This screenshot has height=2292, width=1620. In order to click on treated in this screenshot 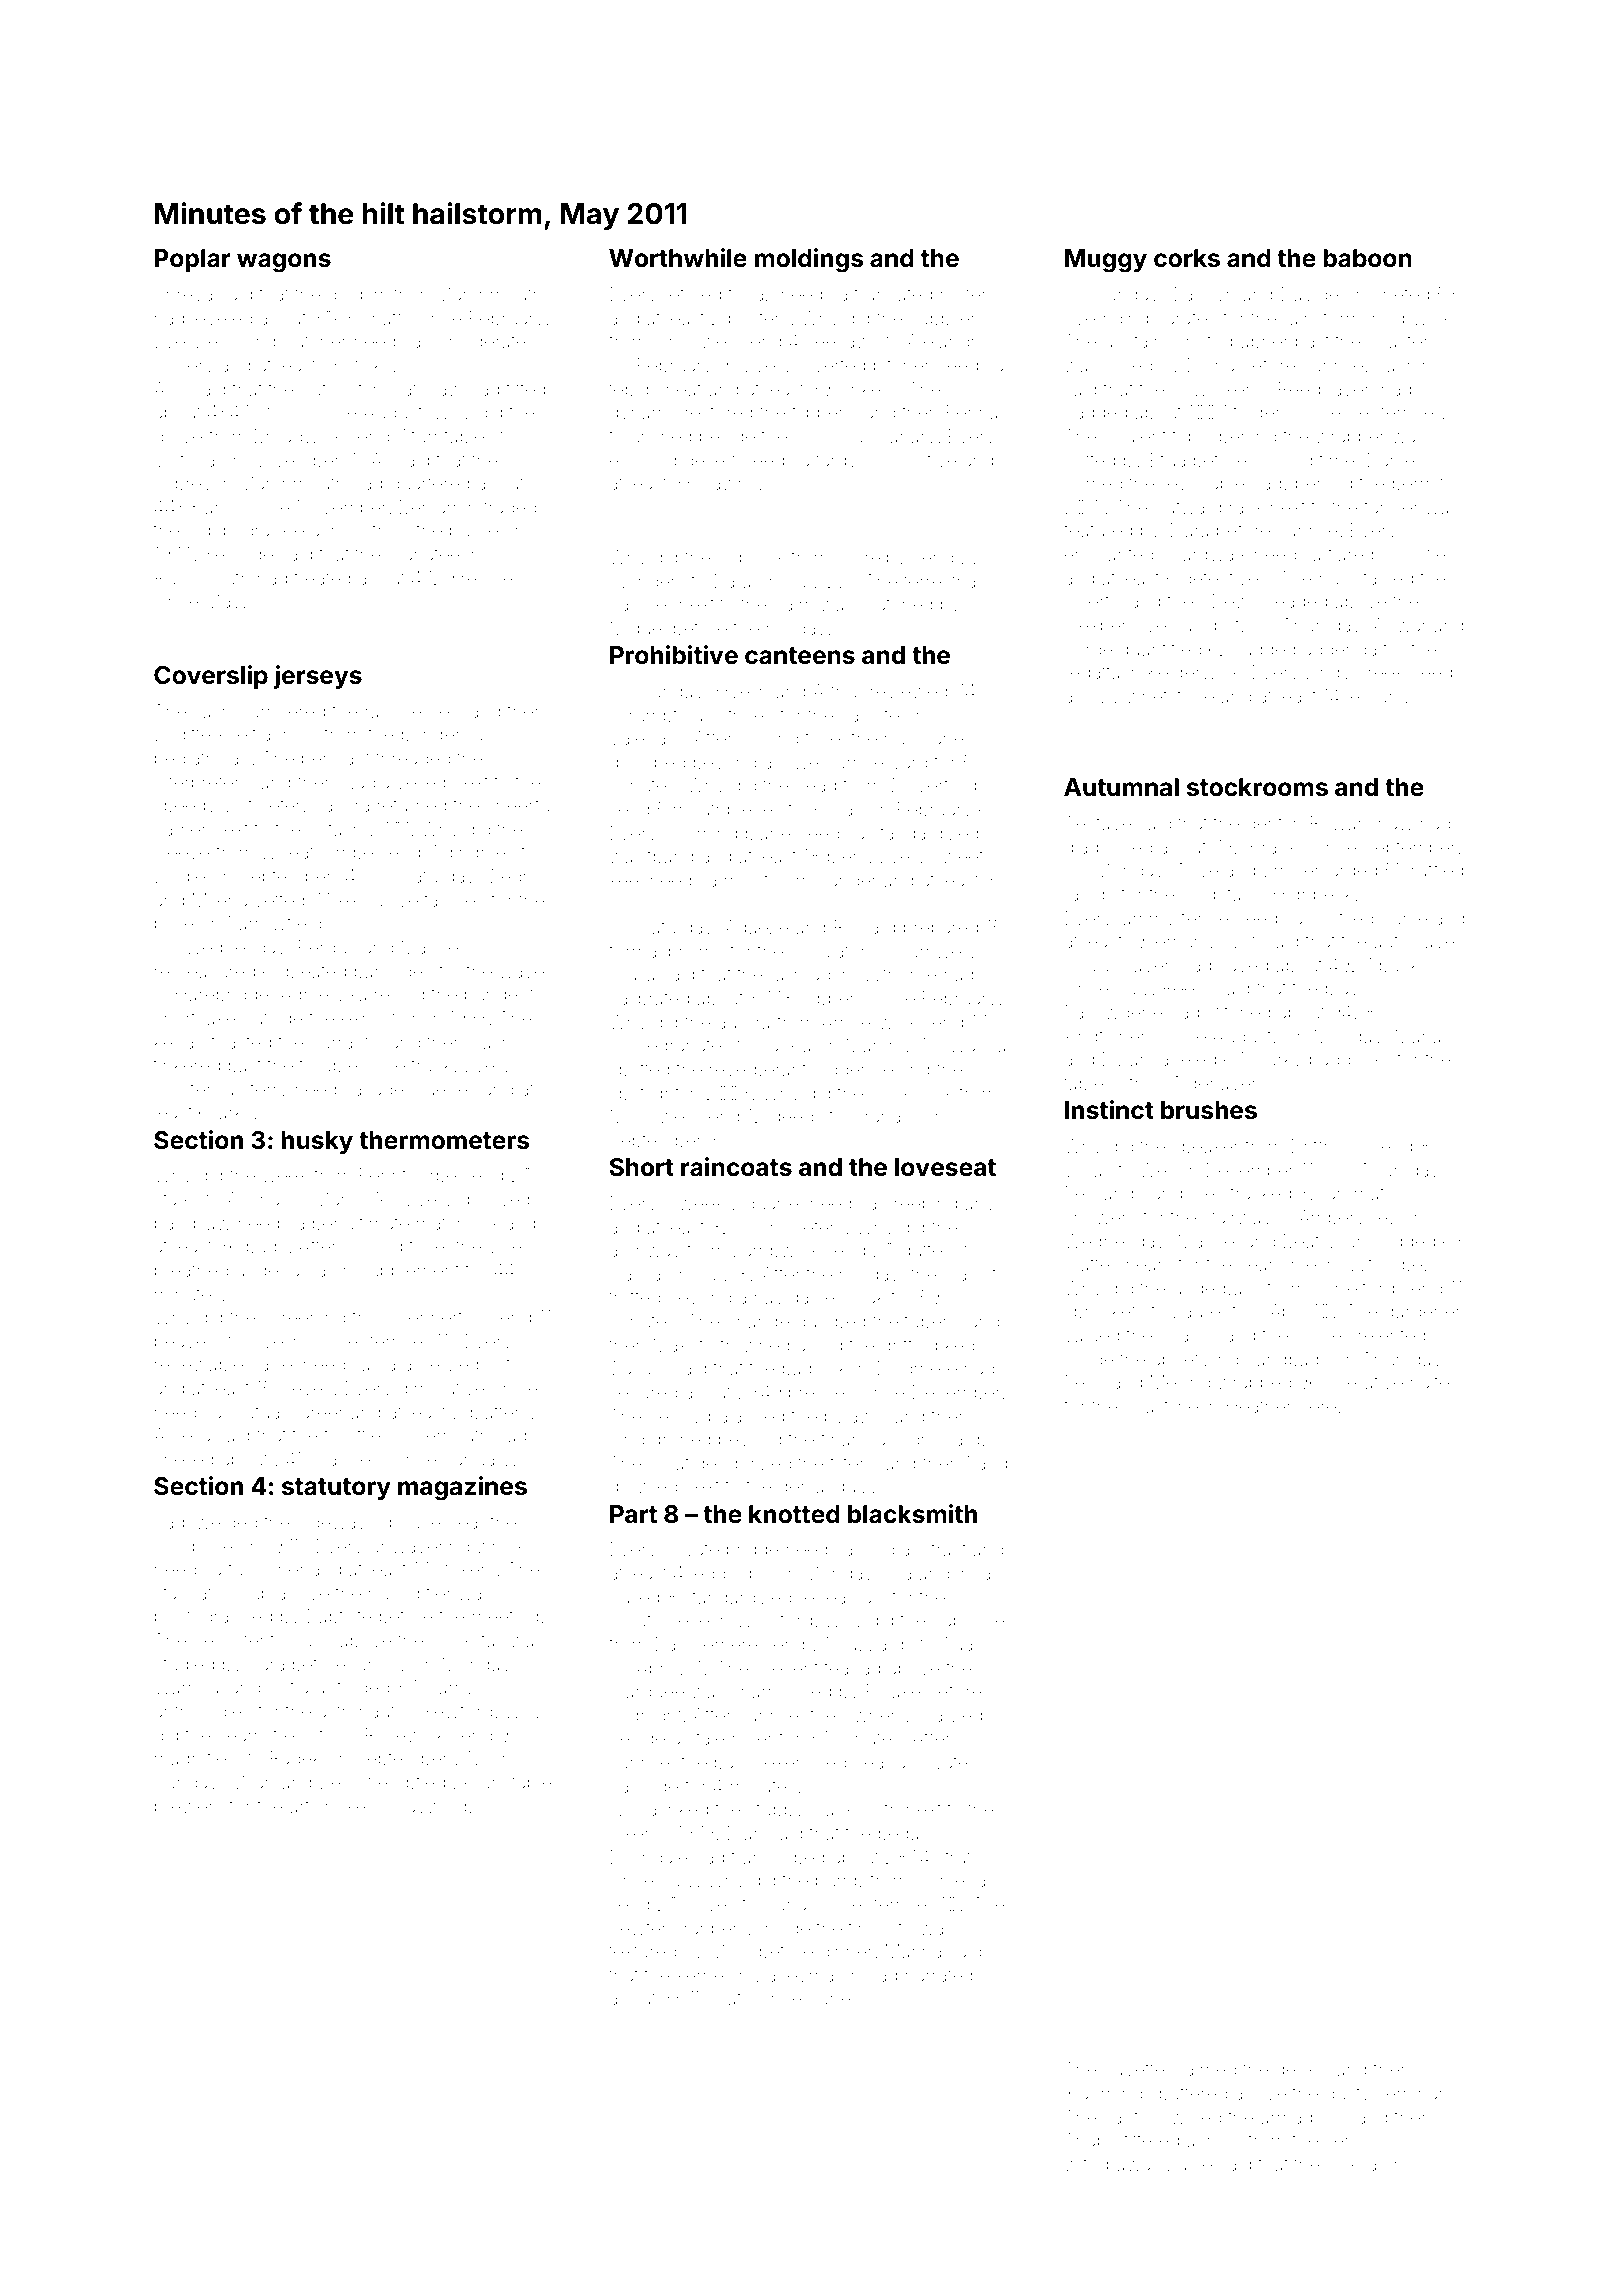, I will do `click(322, 578)`.
